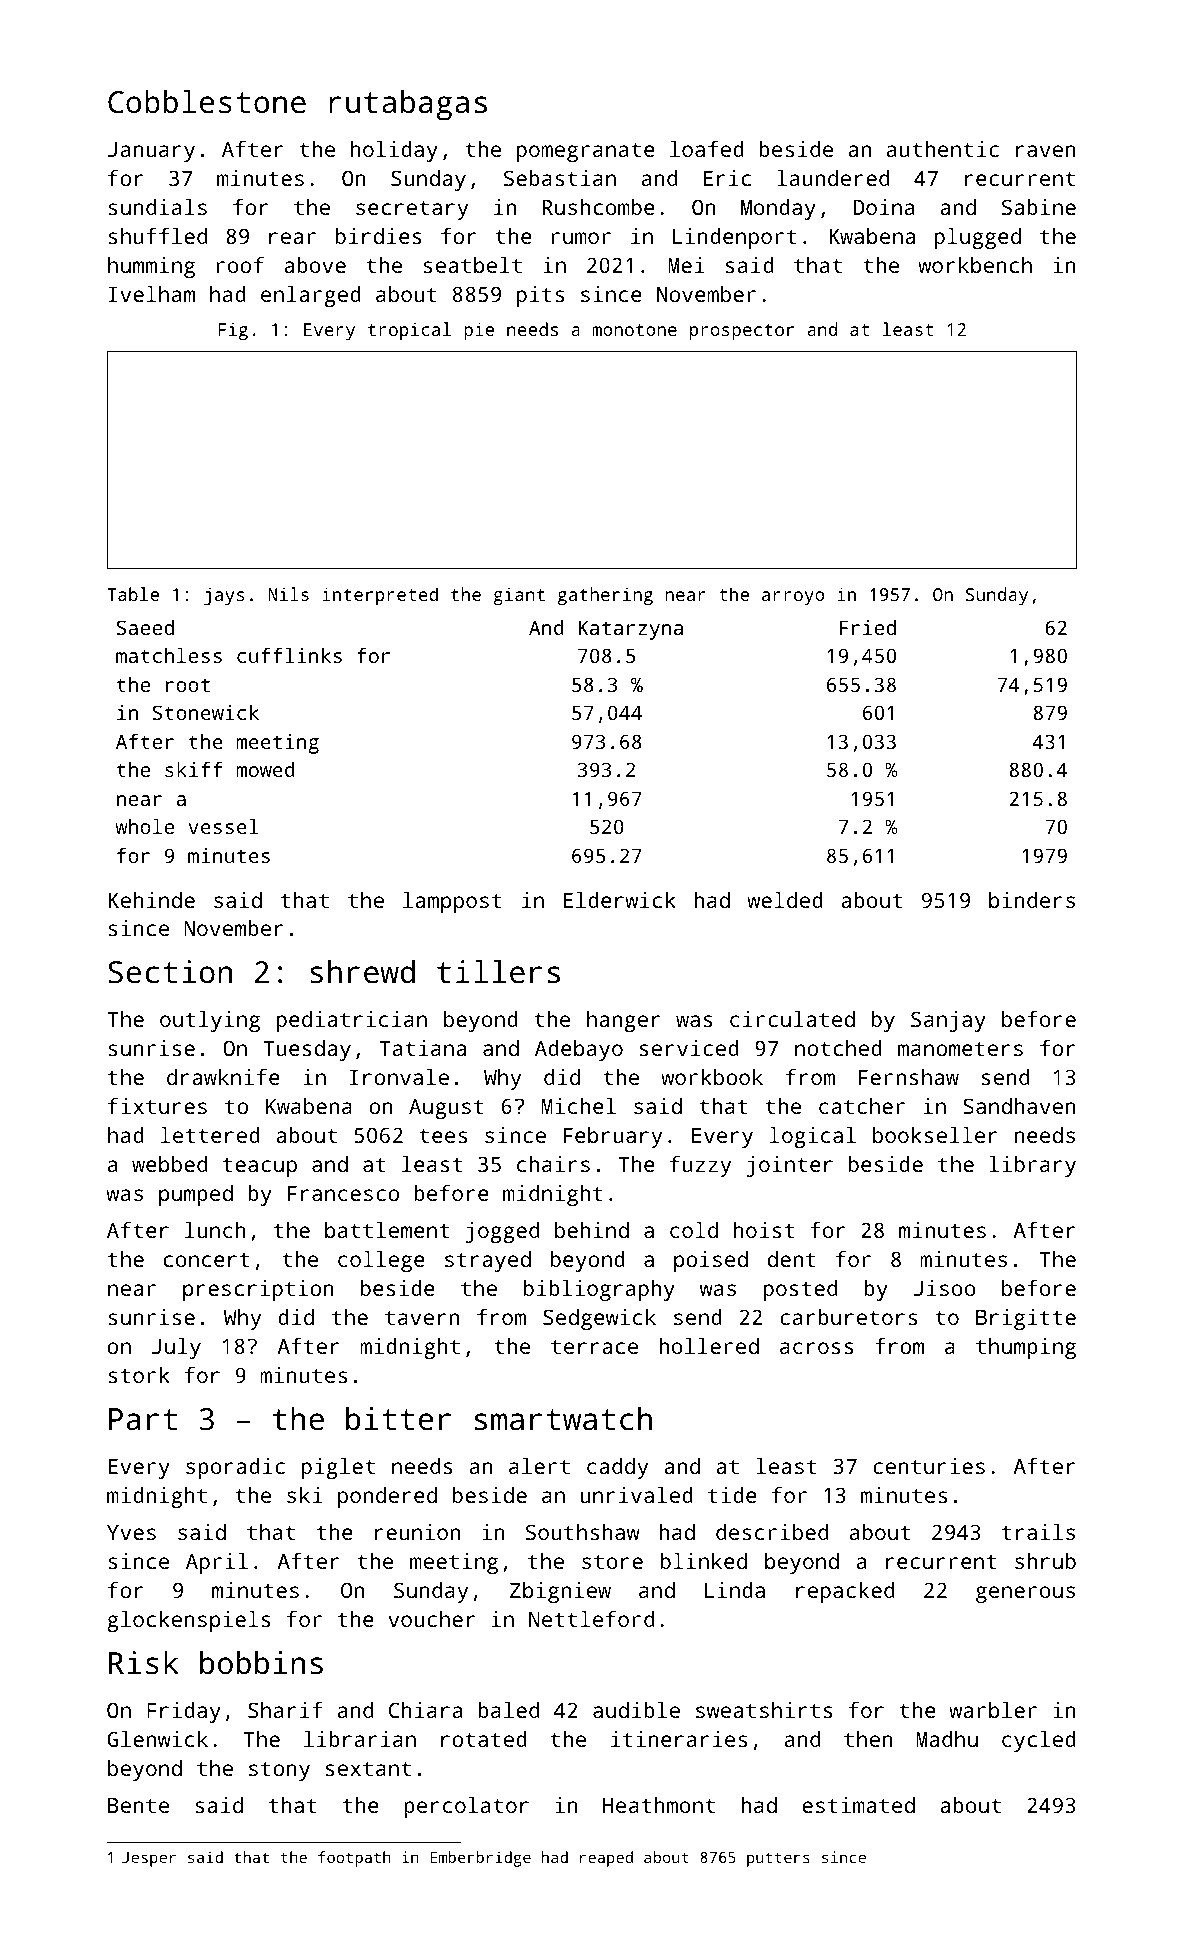 This page has width=1184, height=1950. I want to click on cufflinks, so click(289, 655).
